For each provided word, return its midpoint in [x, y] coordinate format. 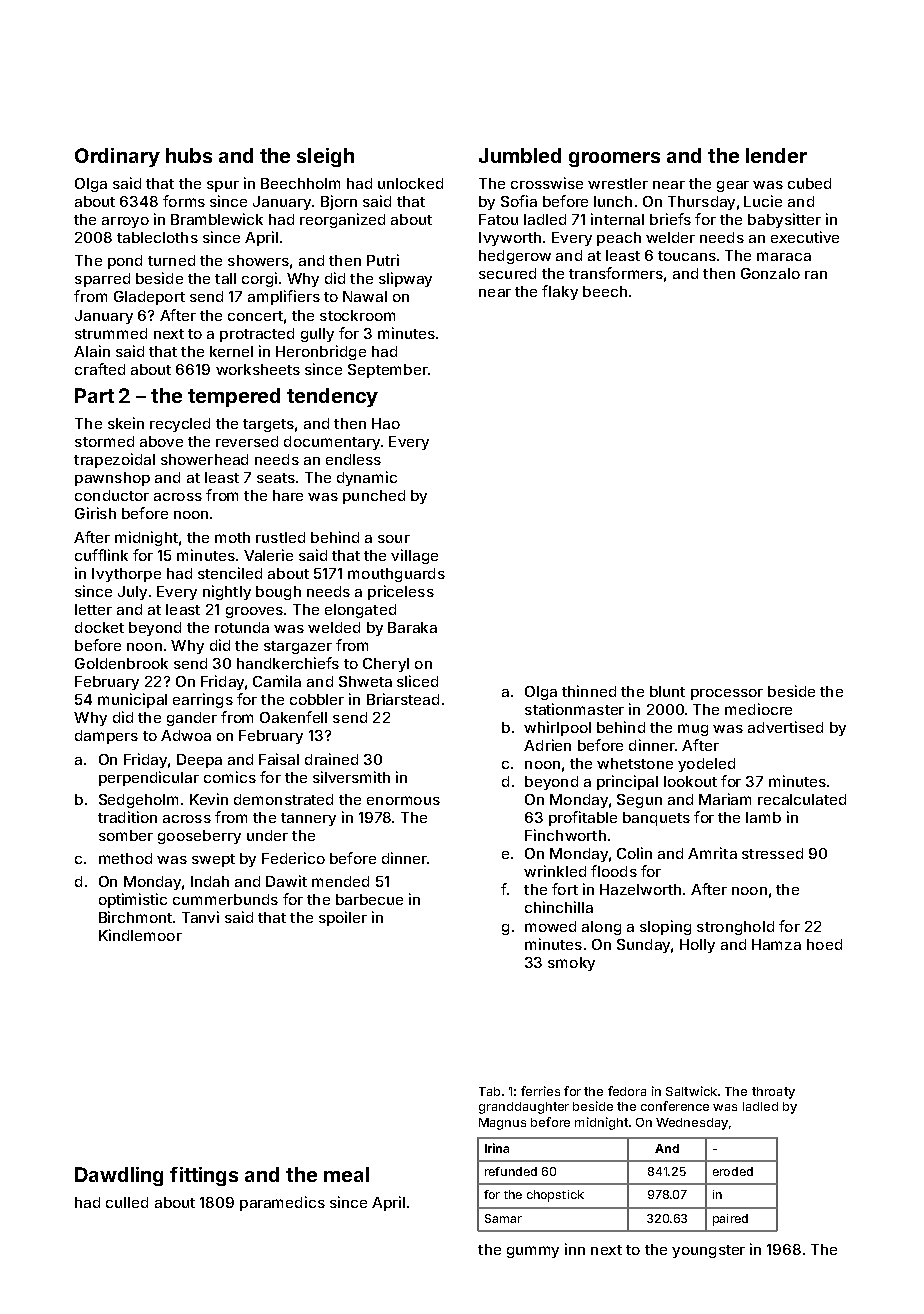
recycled [180, 425]
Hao [386, 423]
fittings [204, 1176]
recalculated [802, 799]
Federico [293, 858]
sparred [102, 280]
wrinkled [555, 871]
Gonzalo [770, 273]
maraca [784, 256]
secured [507, 273]
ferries [540, 1091]
